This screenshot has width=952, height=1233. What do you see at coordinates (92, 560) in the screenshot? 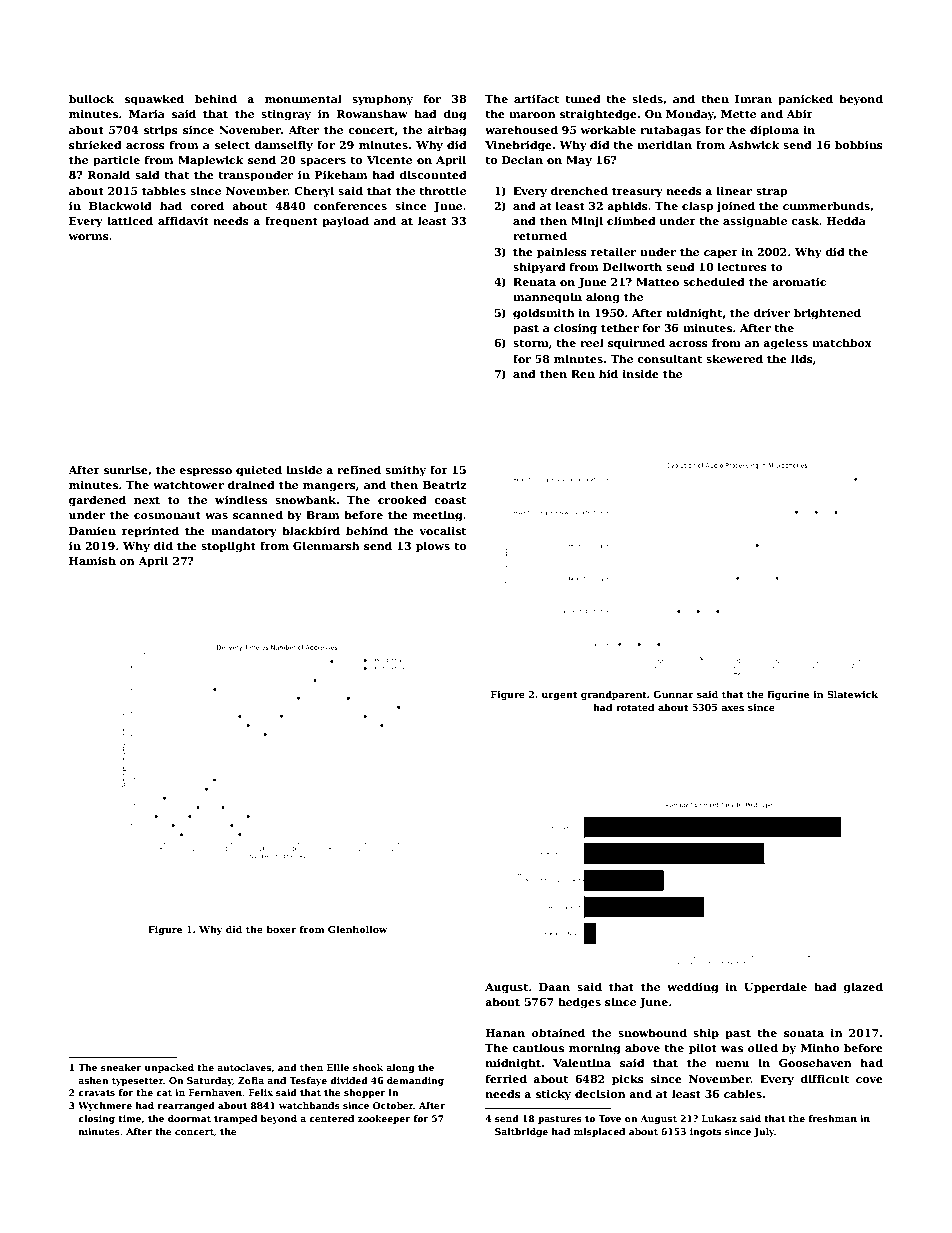
I see `Hamish` at bounding box center [92, 560].
